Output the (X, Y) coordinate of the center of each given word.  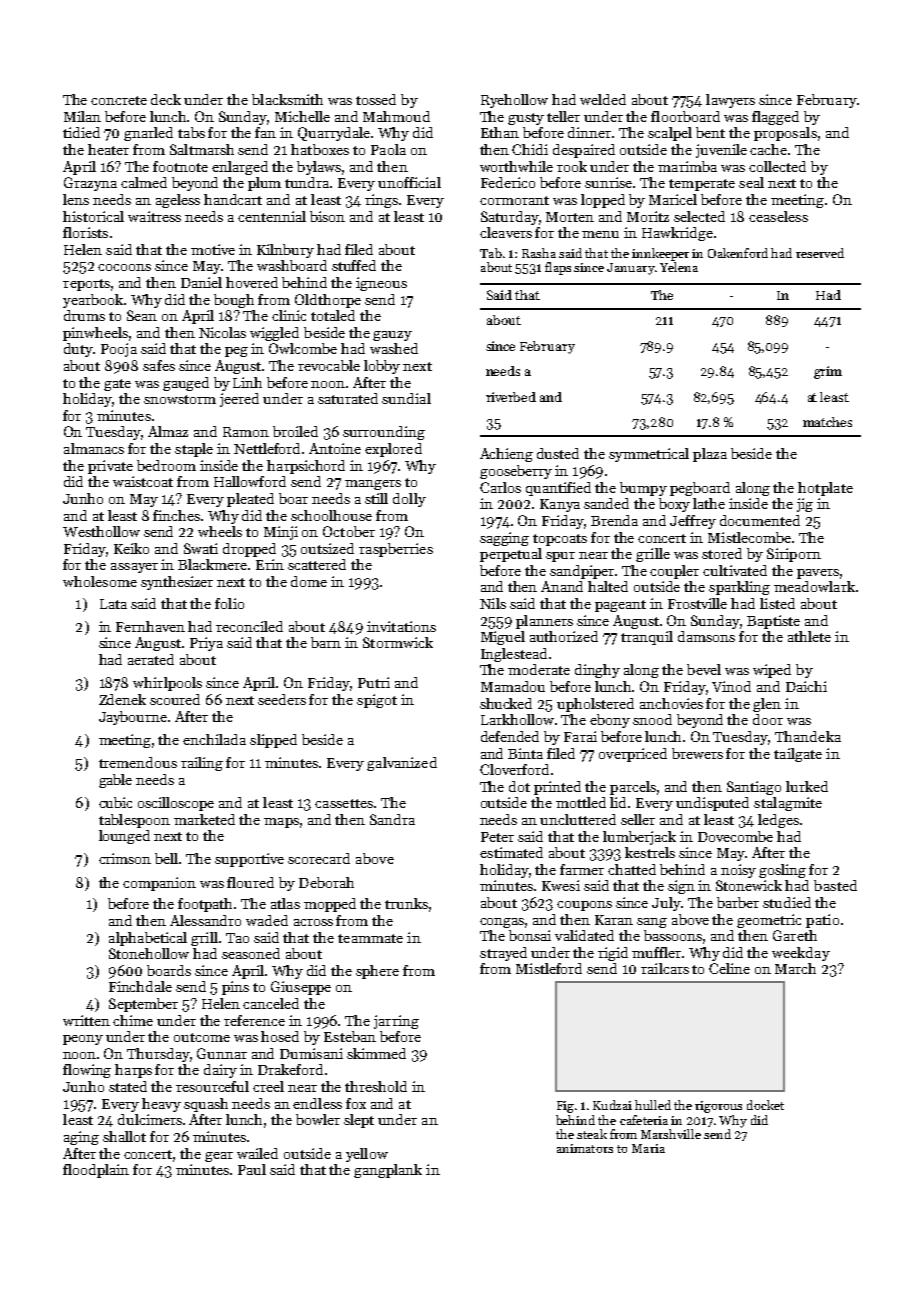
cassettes (344, 803)
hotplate (825, 489)
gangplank (388, 1171)
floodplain (96, 1171)
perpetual (511, 555)
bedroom (166, 465)
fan (265, 132)
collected (777, 166)
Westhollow (101, 531)
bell (167, 858)
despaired (584, 151)
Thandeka (808, 736)
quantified (558, 489)
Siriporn (794, 555)
